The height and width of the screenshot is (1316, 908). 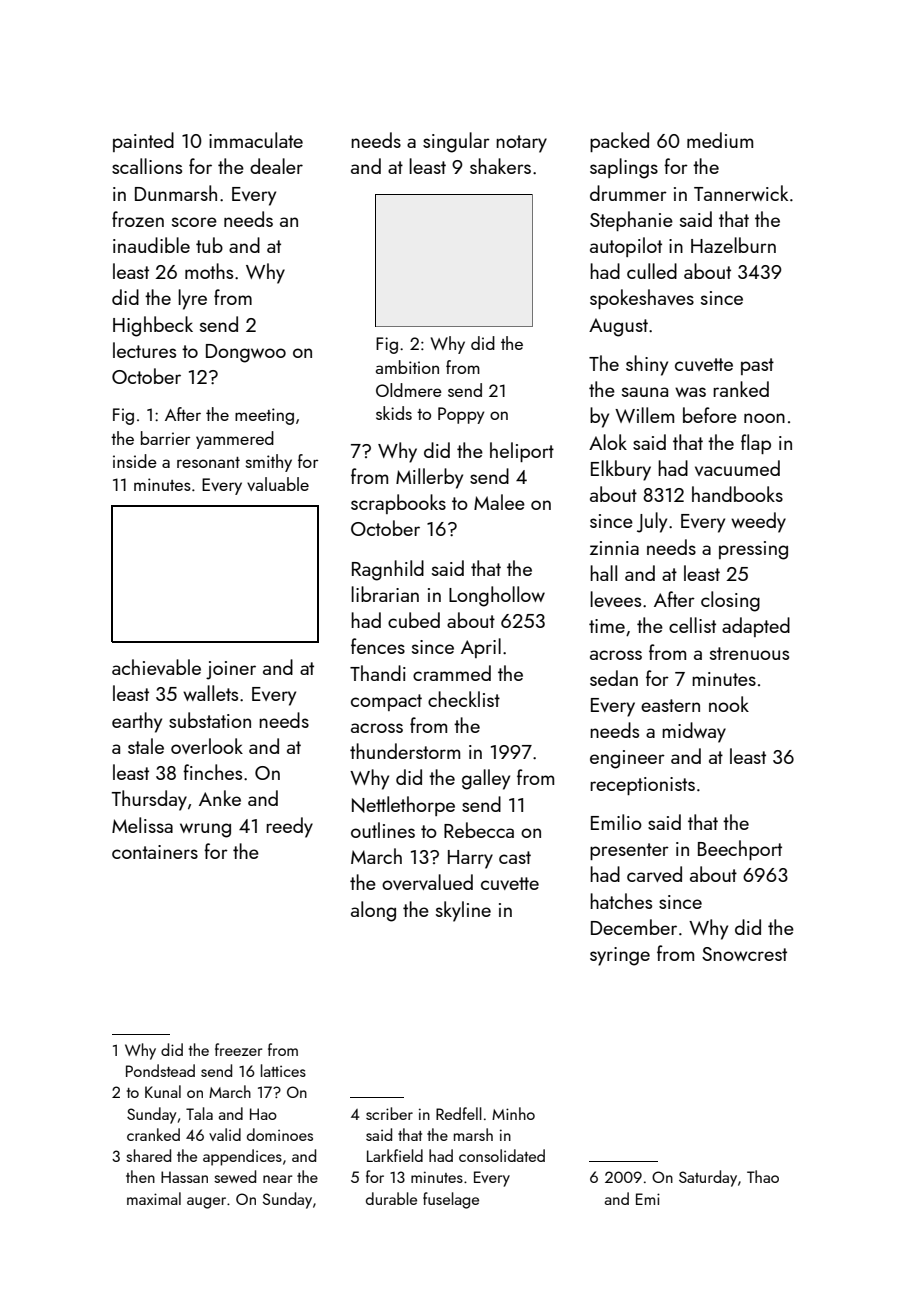 What do you see at coordinates (720, 140) in the screenshot?
I see `medium` at bounding box center [720, 140].
